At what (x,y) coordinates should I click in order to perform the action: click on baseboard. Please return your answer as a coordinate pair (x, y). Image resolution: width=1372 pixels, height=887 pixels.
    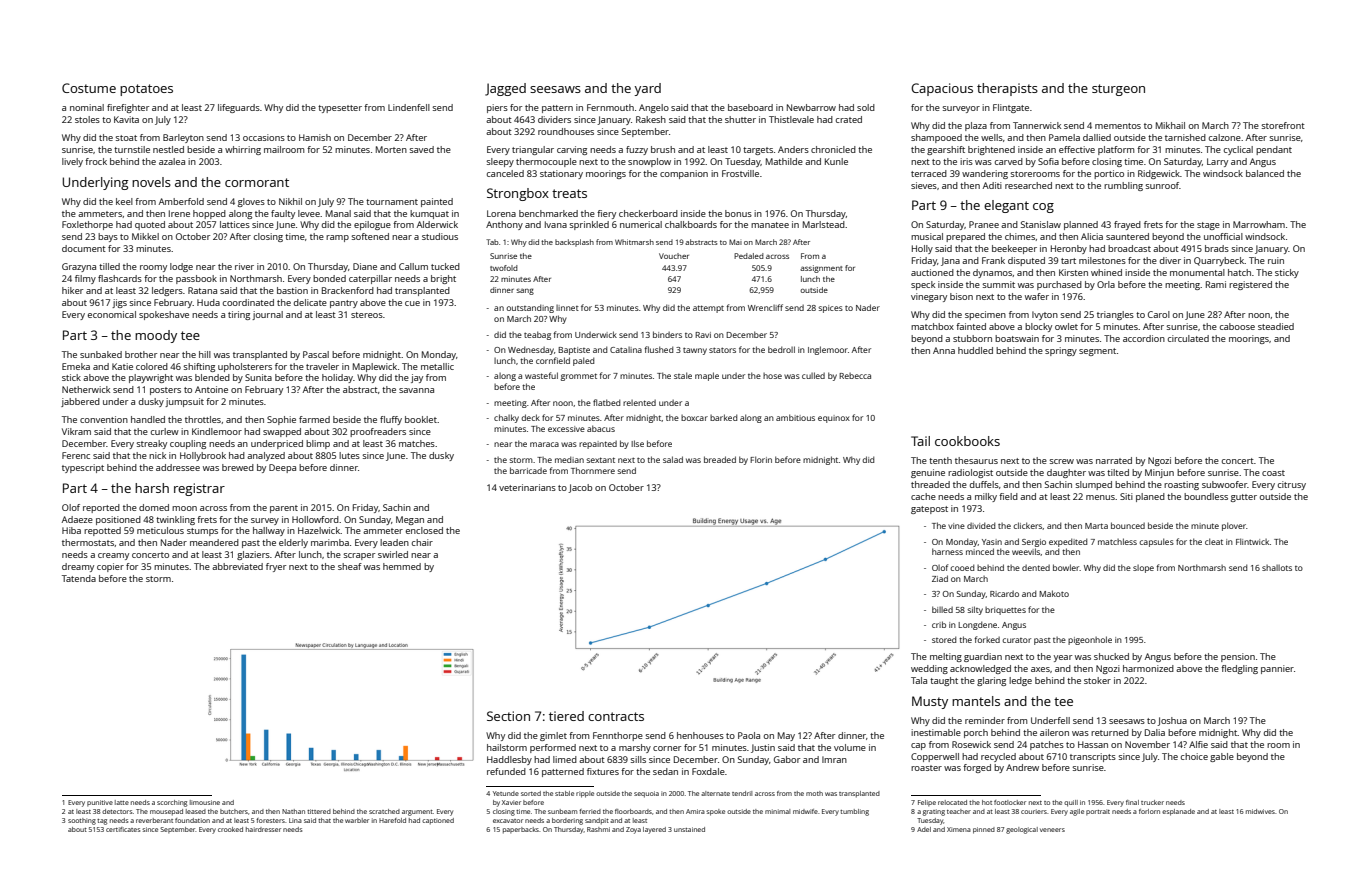
    Looking at the image, I should click on (750, 107).
